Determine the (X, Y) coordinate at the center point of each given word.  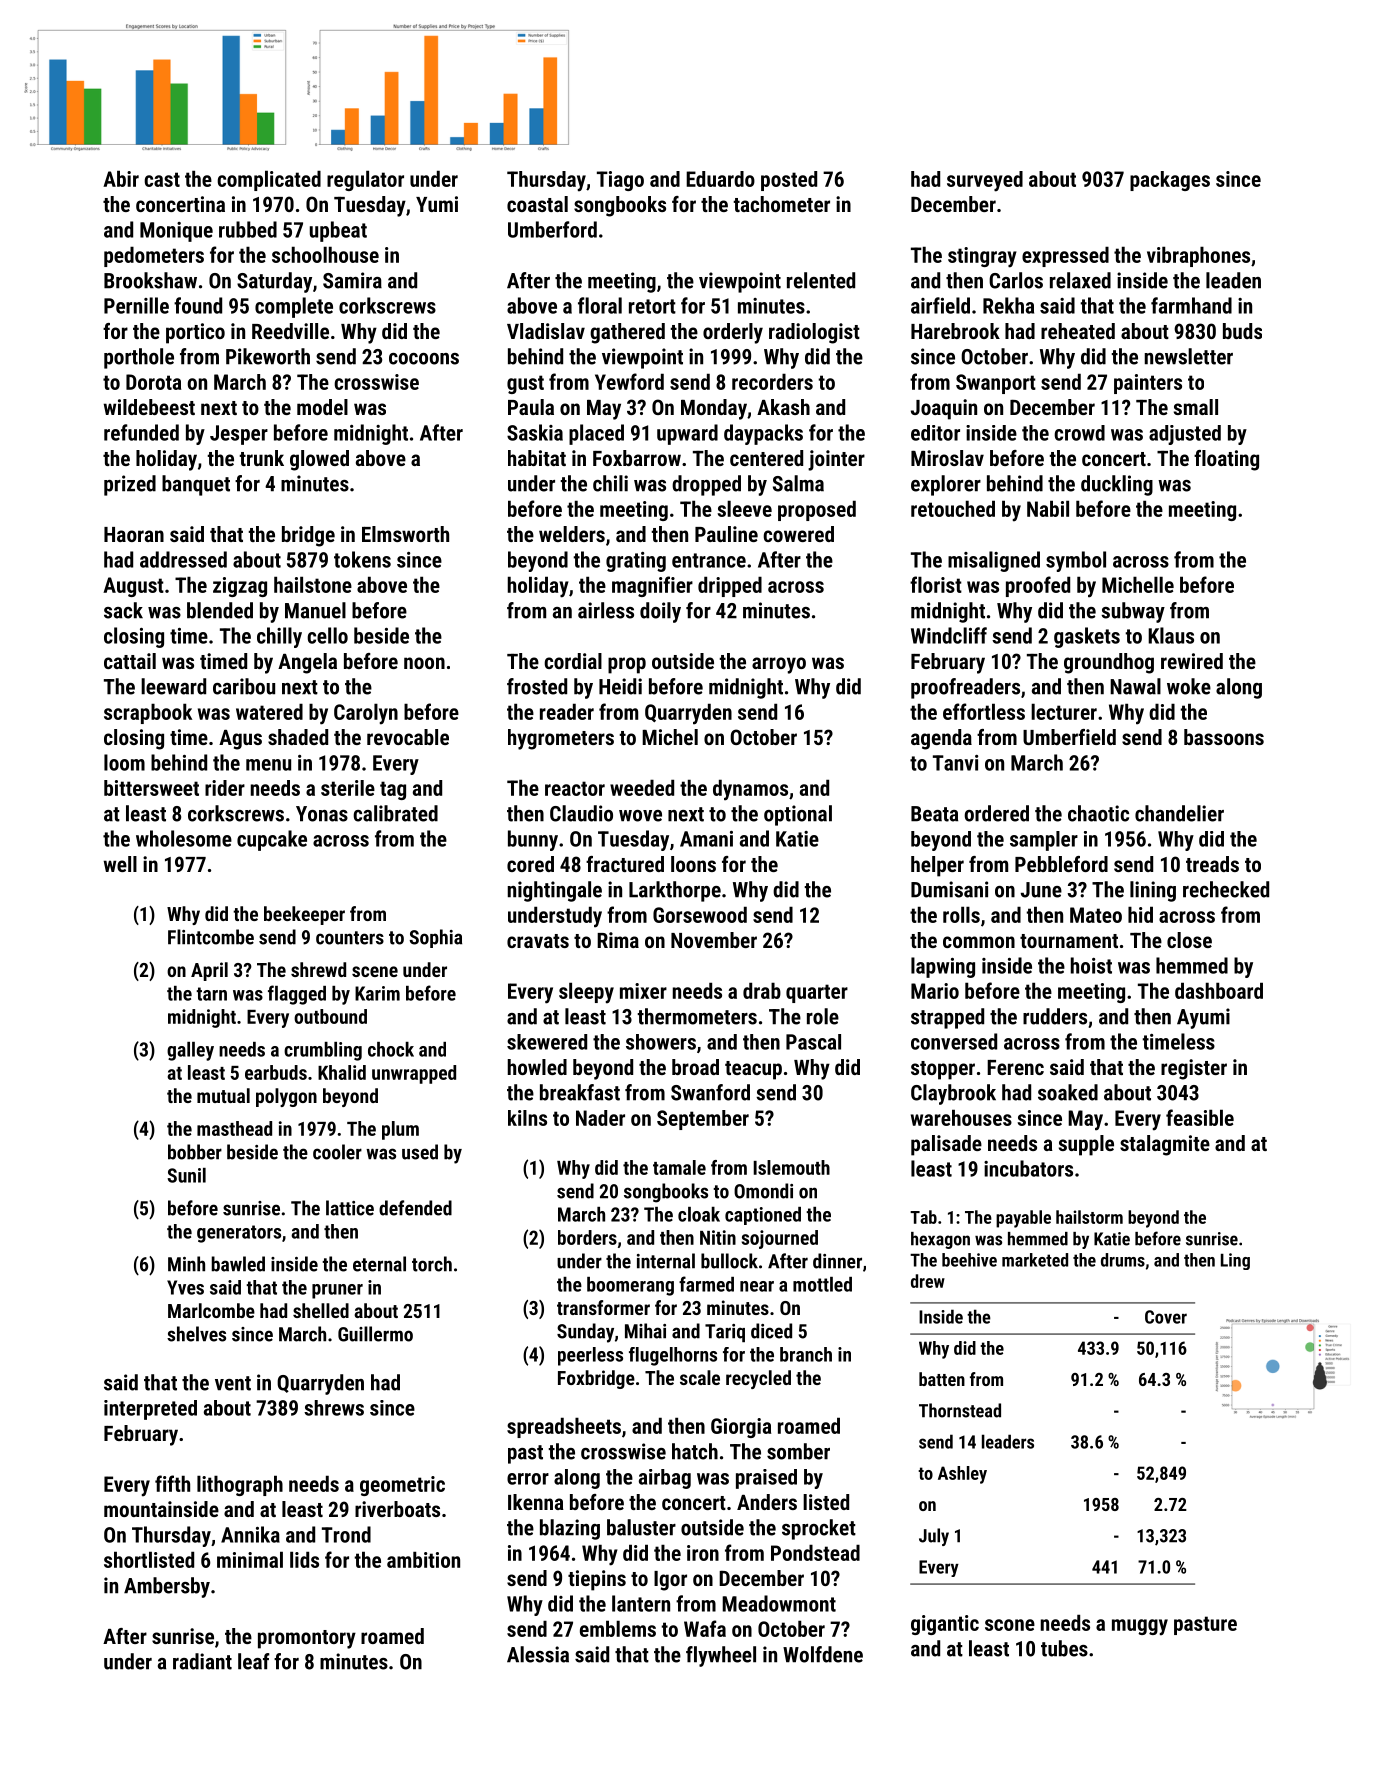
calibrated (395, 813)
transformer (603, 1307)
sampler (1044, 841)
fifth (172, 1483)
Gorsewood (700, 914)
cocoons (424, 359)
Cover (1166, 1317)
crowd (1079, 433)
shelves (196, 1334)
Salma (798, 483)
